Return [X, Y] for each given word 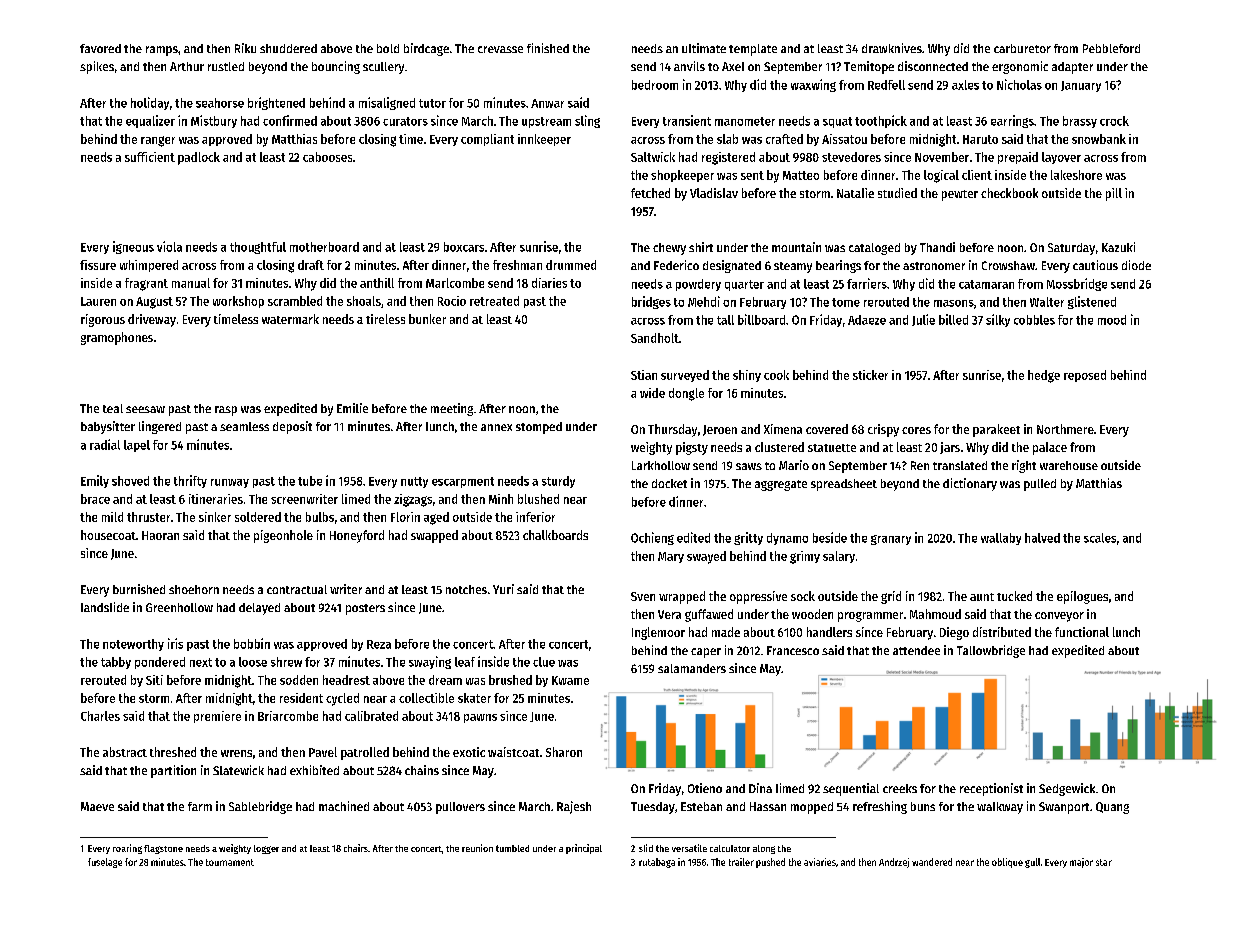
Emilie [352, 408]
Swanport [1064, 808]
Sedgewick [1067, 789]
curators [405, 121]
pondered [160, 663]
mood [1112, 320]
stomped [539, 428]
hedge [1044, 376]
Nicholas [1019, 84]
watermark [290, 319]
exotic [469, 752]
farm [200, 806]
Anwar [547, 103]
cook [776, 375]
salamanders [692, 668]
